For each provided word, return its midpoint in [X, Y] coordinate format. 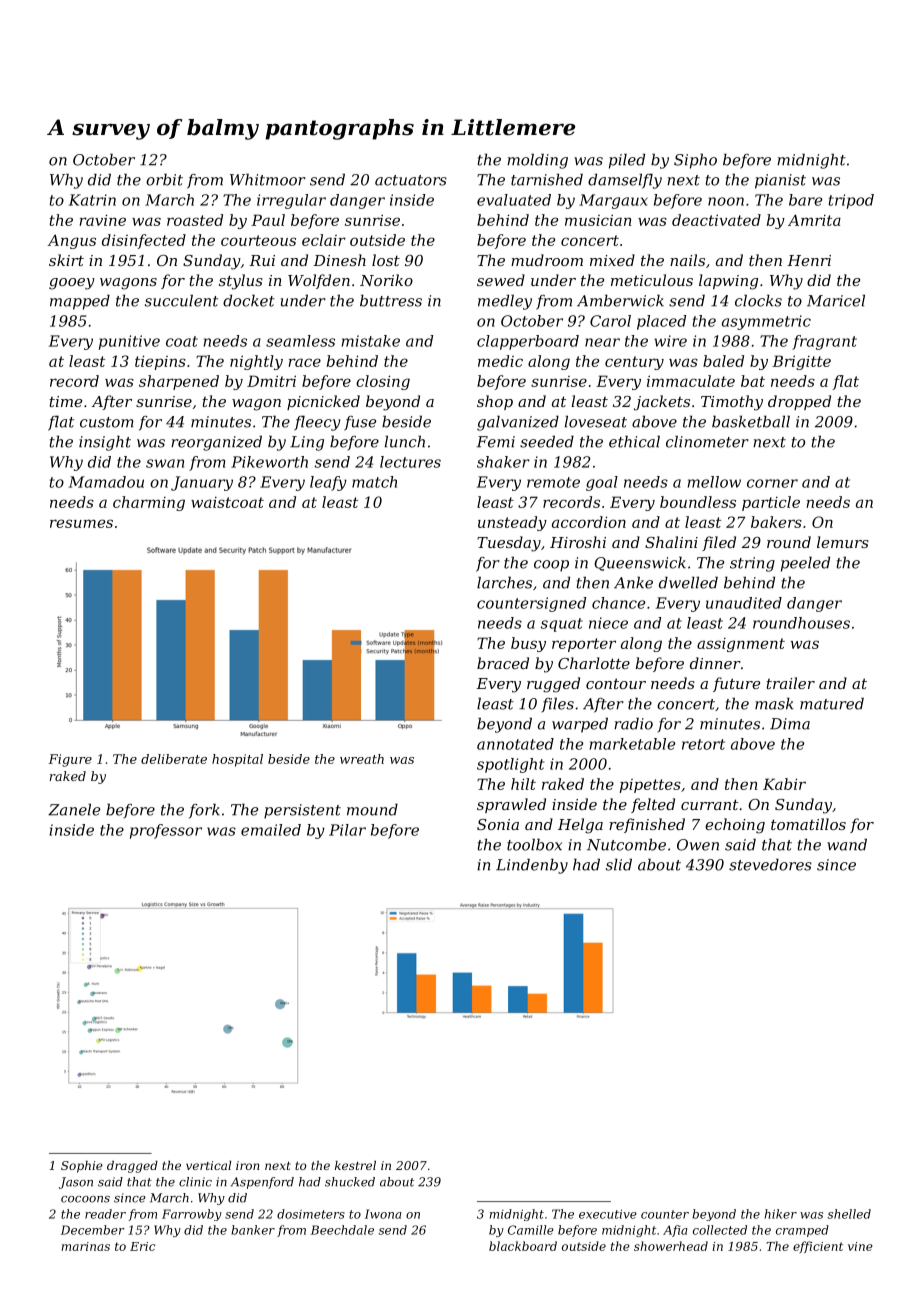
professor [166, 831]
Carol [610, 321]
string [752, 564]
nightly [256, 362]
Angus [71, 241]
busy [528, 644]
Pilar [347, 830]
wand [847, 844]
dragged [132, 1167]
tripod [851, 201]
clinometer [707, 441]
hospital [237, 760]
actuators [411, 180]
